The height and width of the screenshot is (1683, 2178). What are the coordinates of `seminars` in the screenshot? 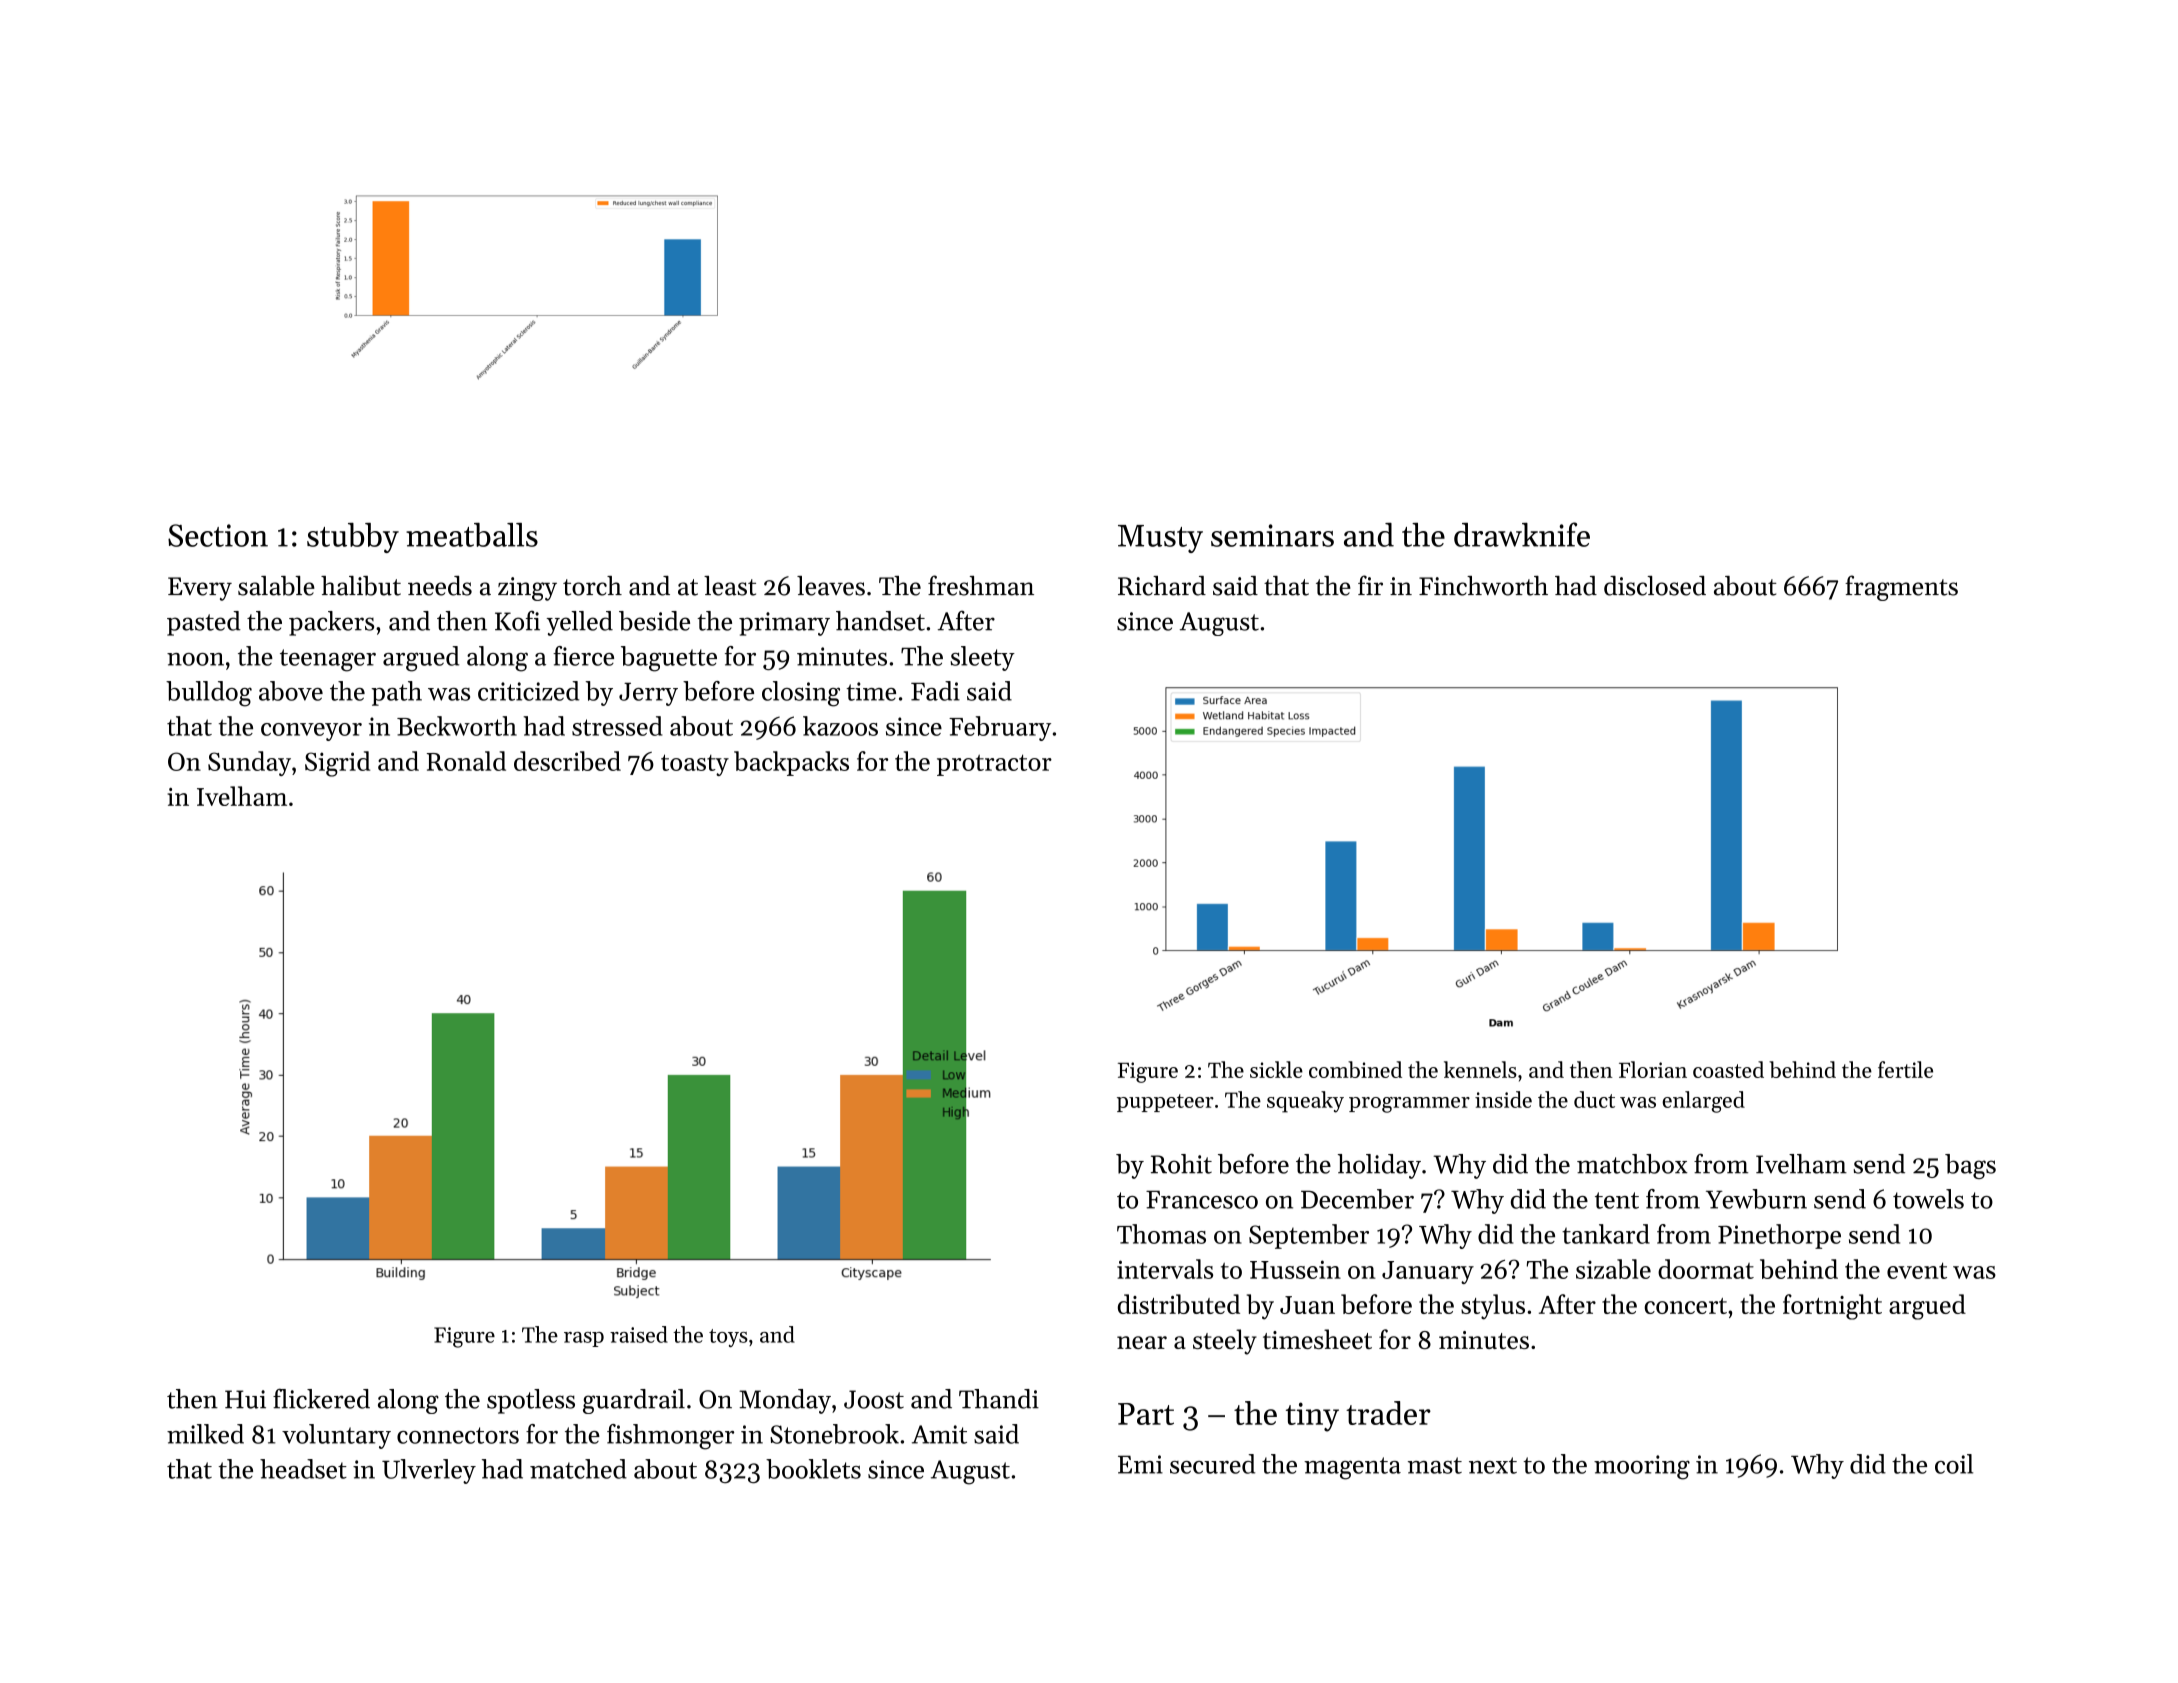 It's located at (1272, 535).
